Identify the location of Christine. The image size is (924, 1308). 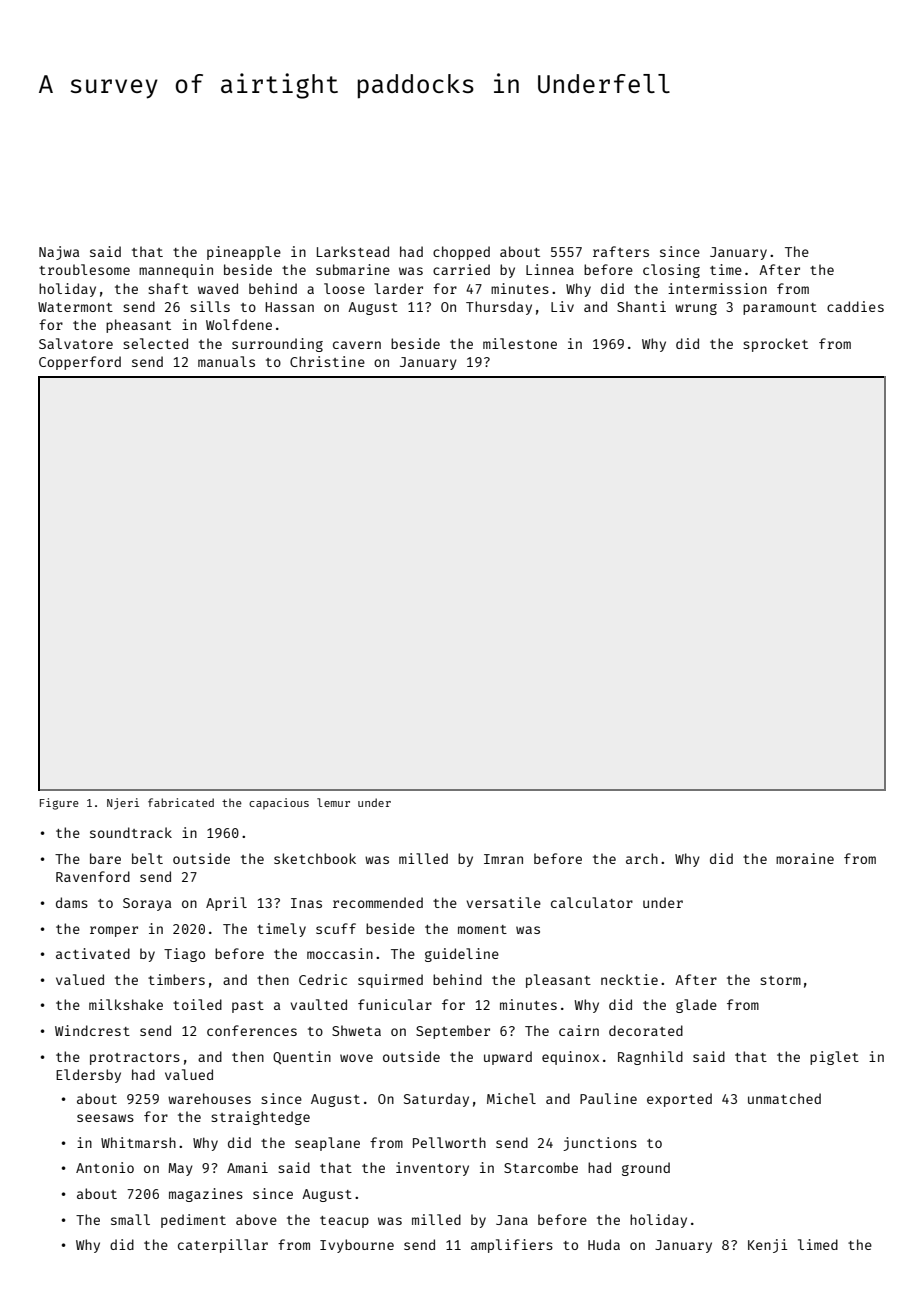
(327, 361).
